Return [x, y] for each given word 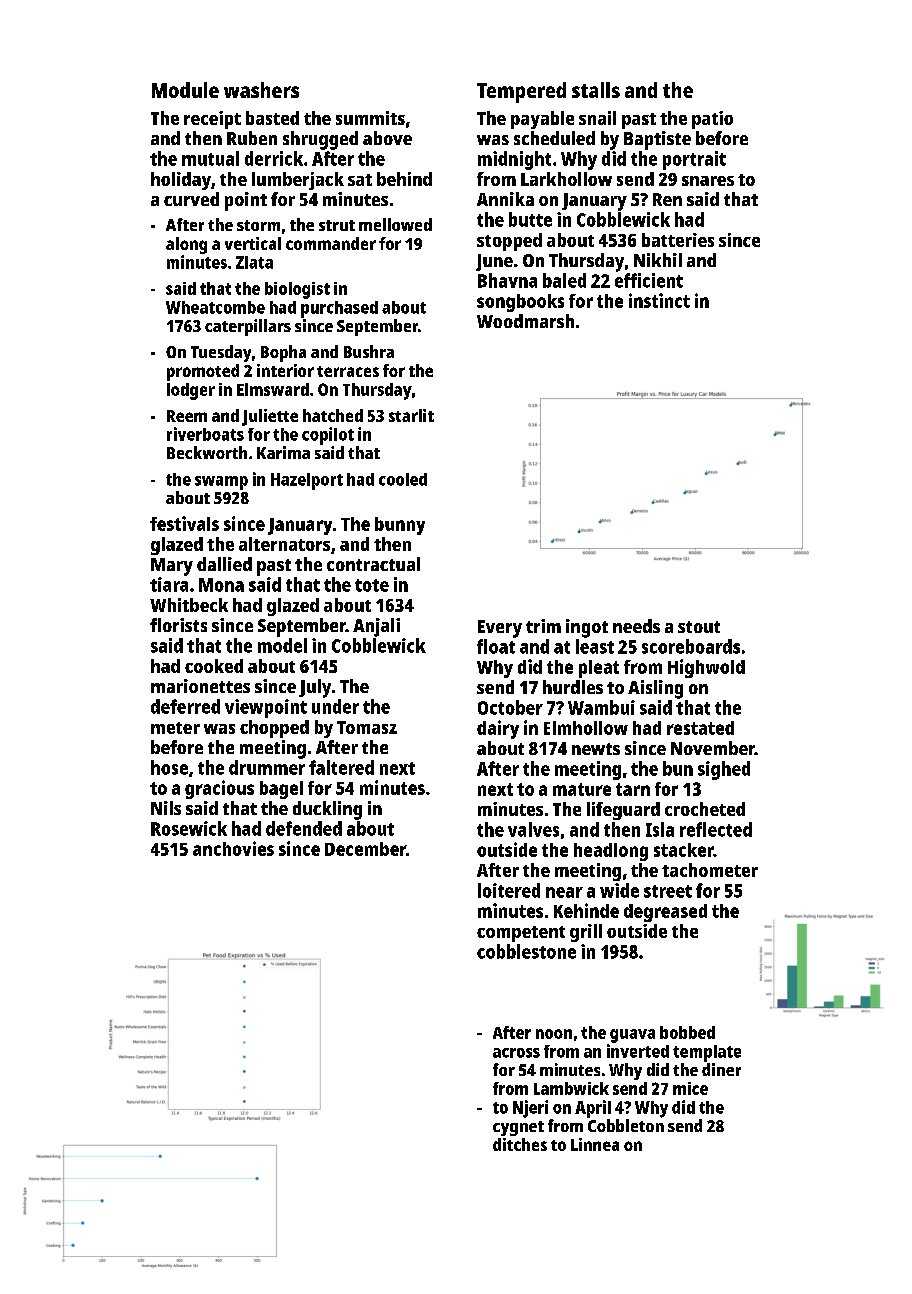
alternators [284, 544]
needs [636, 626]
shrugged [320, 140]
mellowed [395, 224]
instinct [659, 300]
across [516, 1053]
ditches [520, 1144]
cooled [403, 479]
